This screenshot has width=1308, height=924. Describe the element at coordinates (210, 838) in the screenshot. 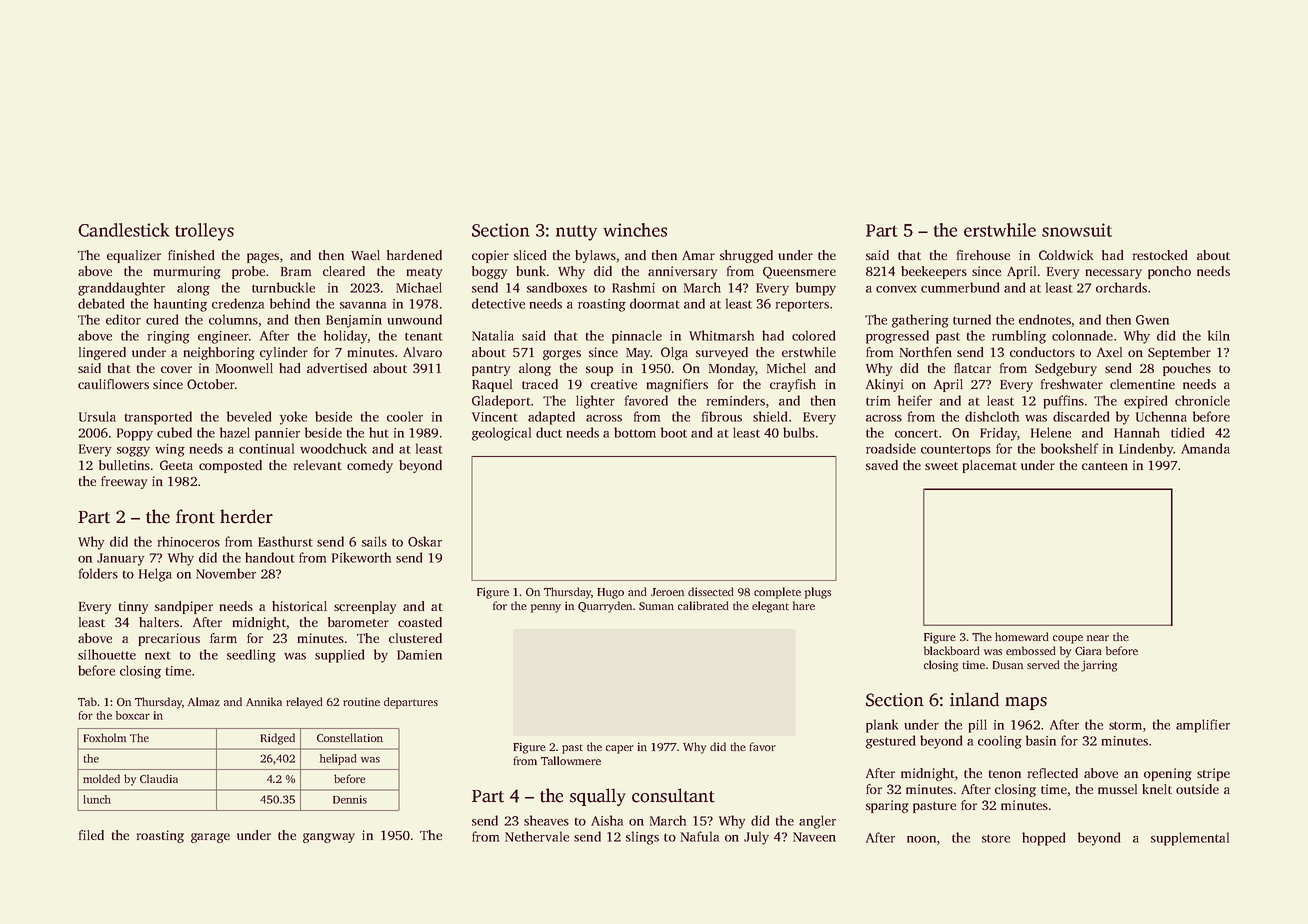

I see `garage` at that location.
